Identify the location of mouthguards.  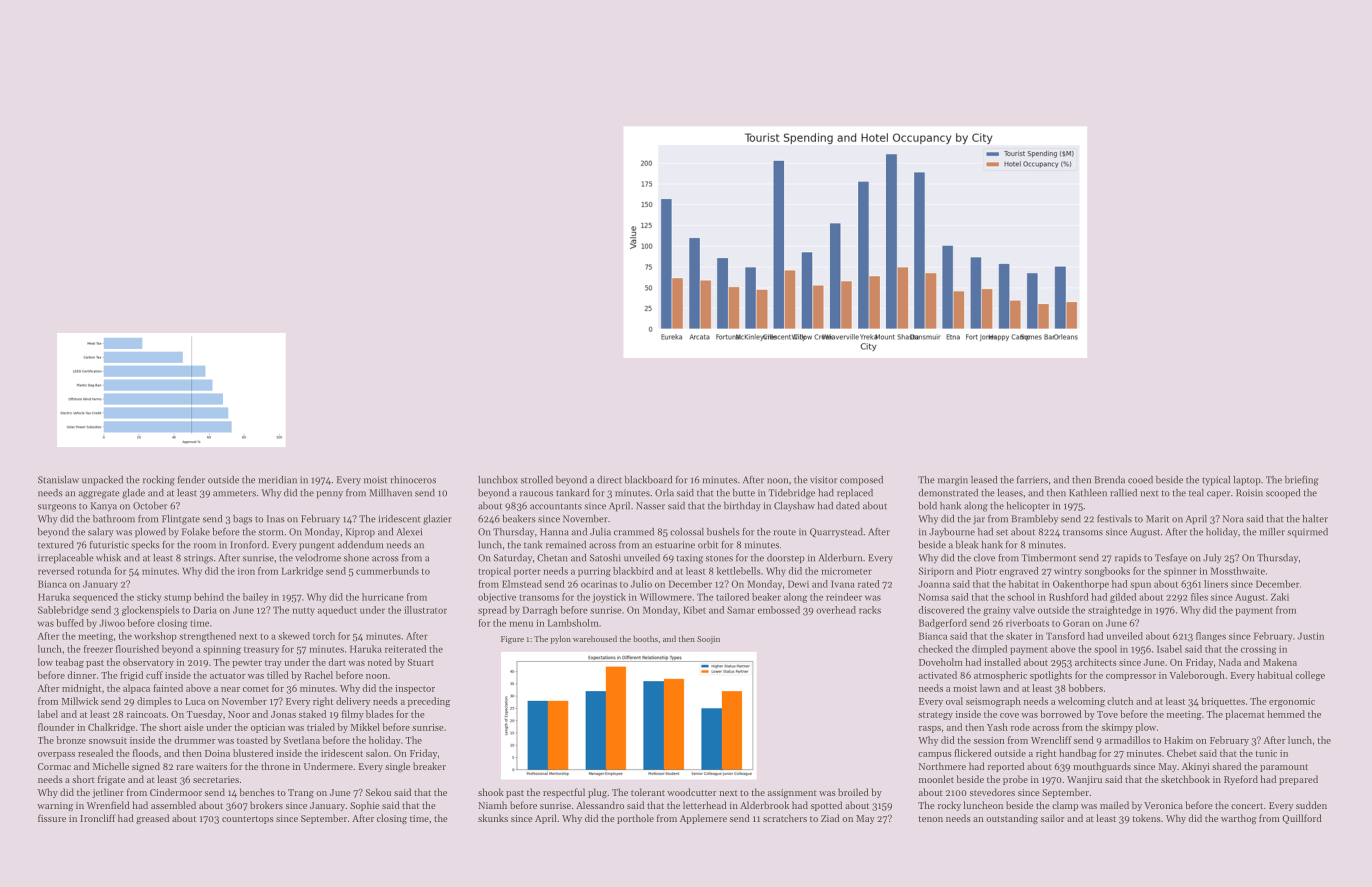
(1102, 767).
